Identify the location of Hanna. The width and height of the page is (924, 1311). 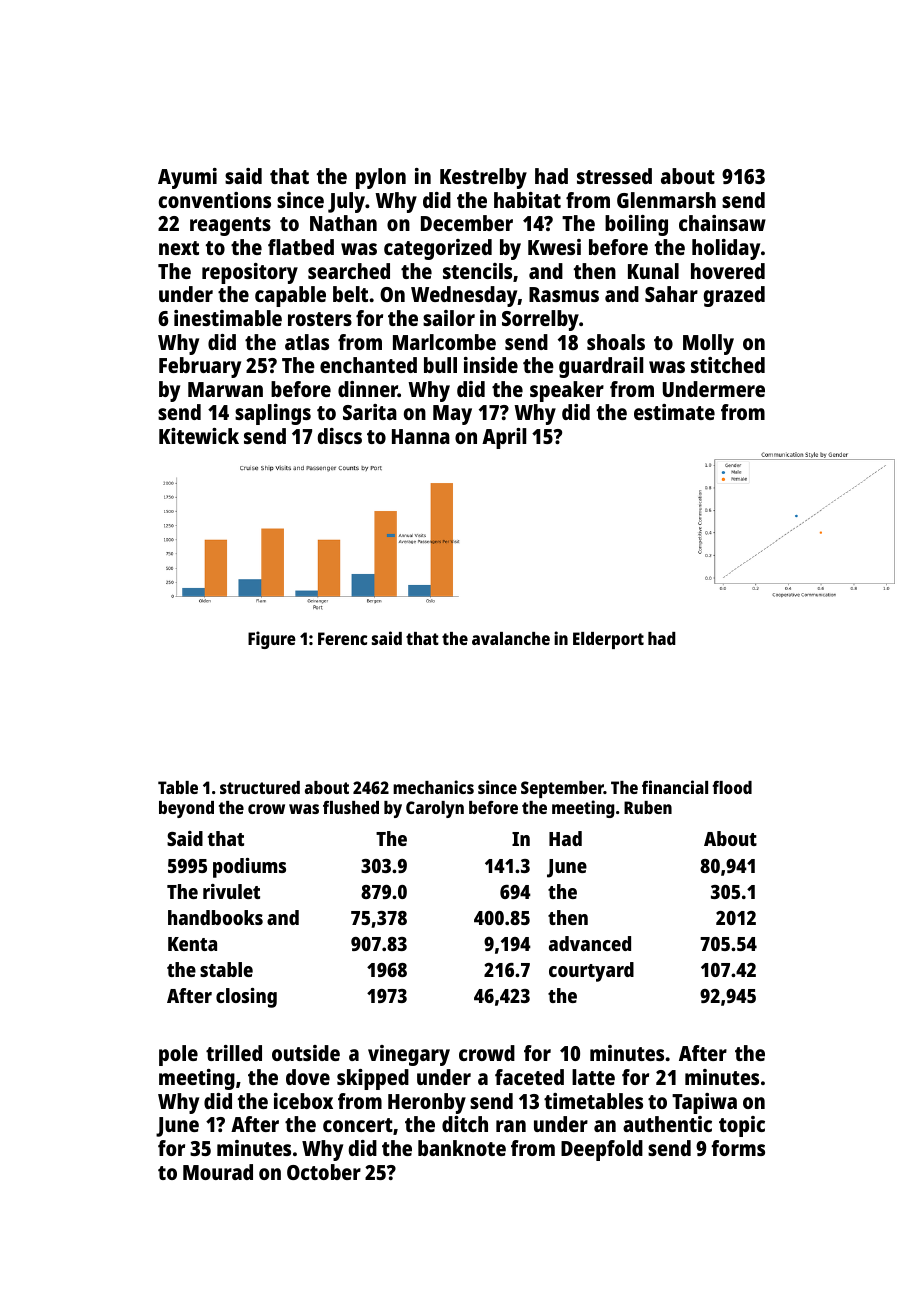
(421, 436).
